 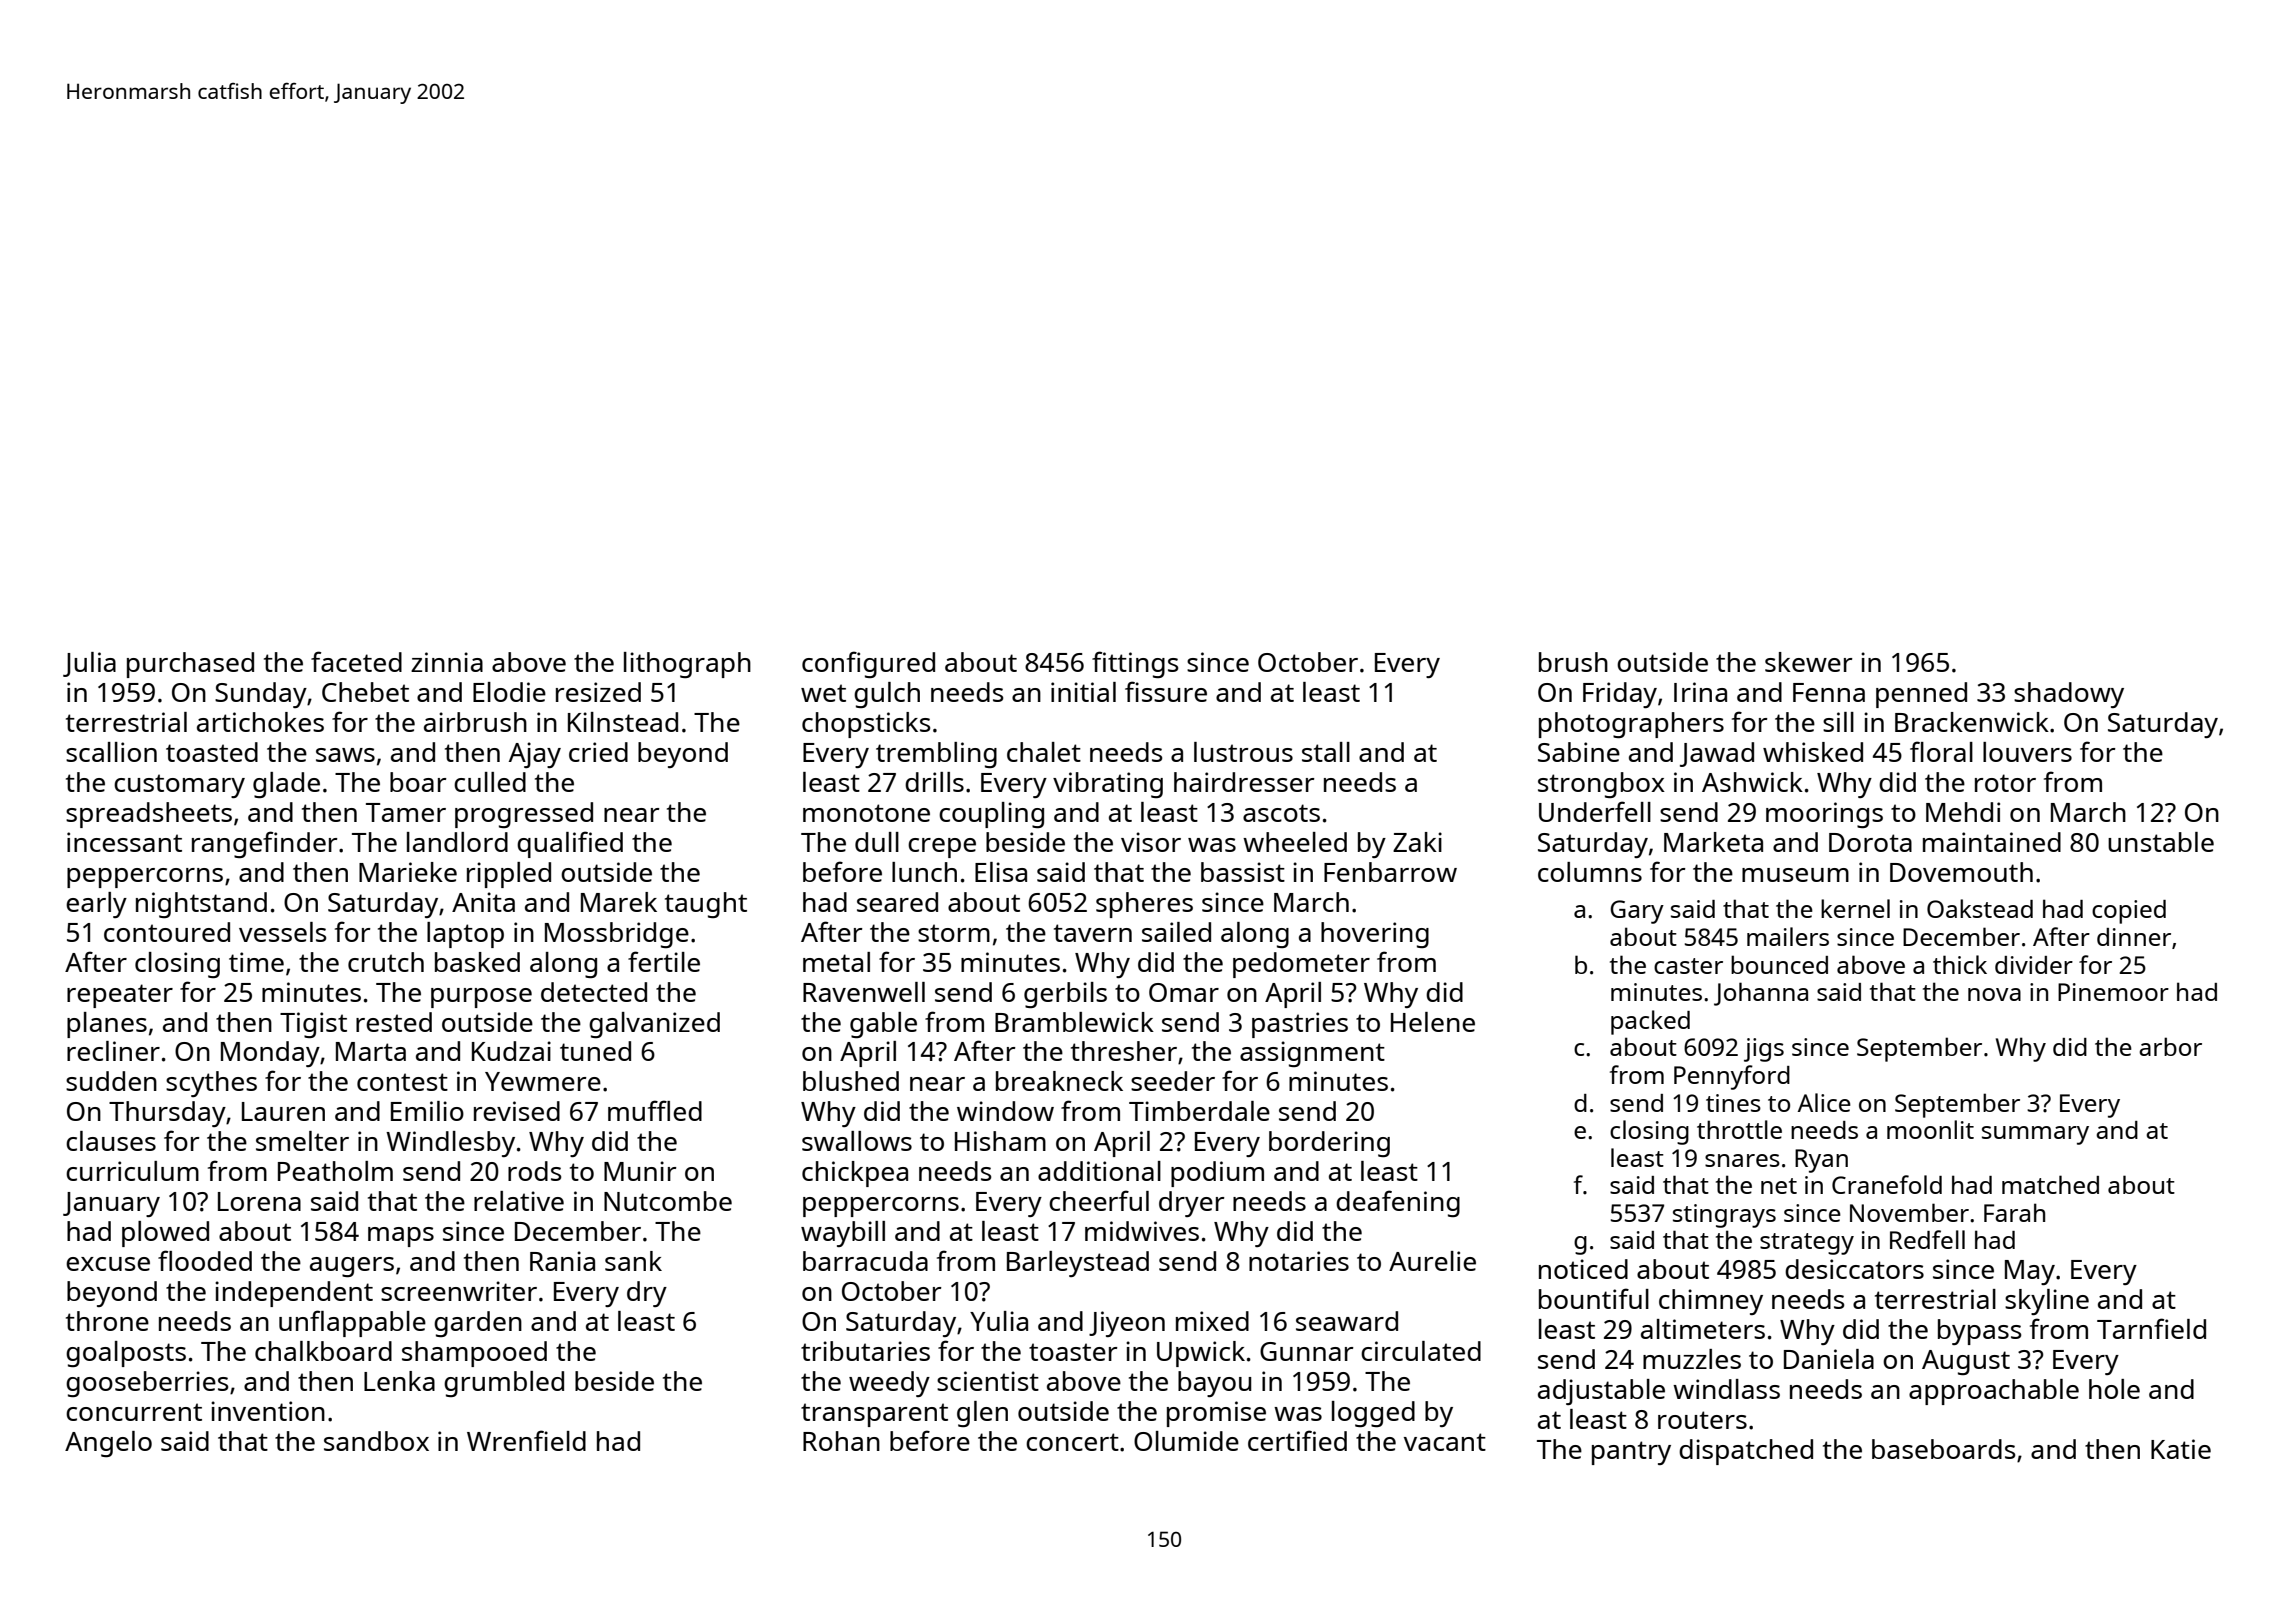 What do you see at coordinates (1739, 1129) in the page?
I see `throttle` at bounding box center [1739, 1129].
